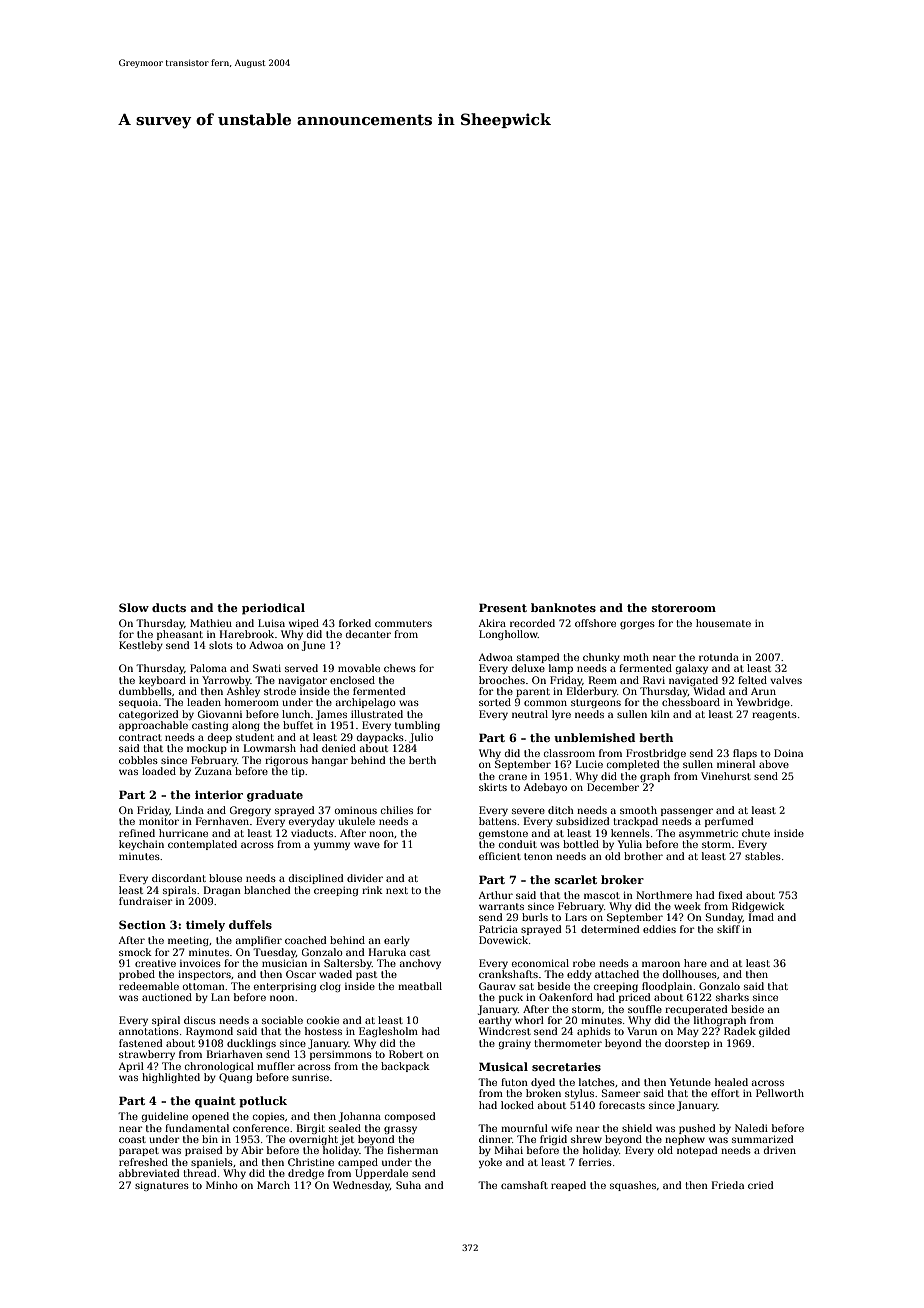 This image has width=924, height=1308. Describe the element at coordinates (524, 1185) in the image. I see `camshaft` at that location.
